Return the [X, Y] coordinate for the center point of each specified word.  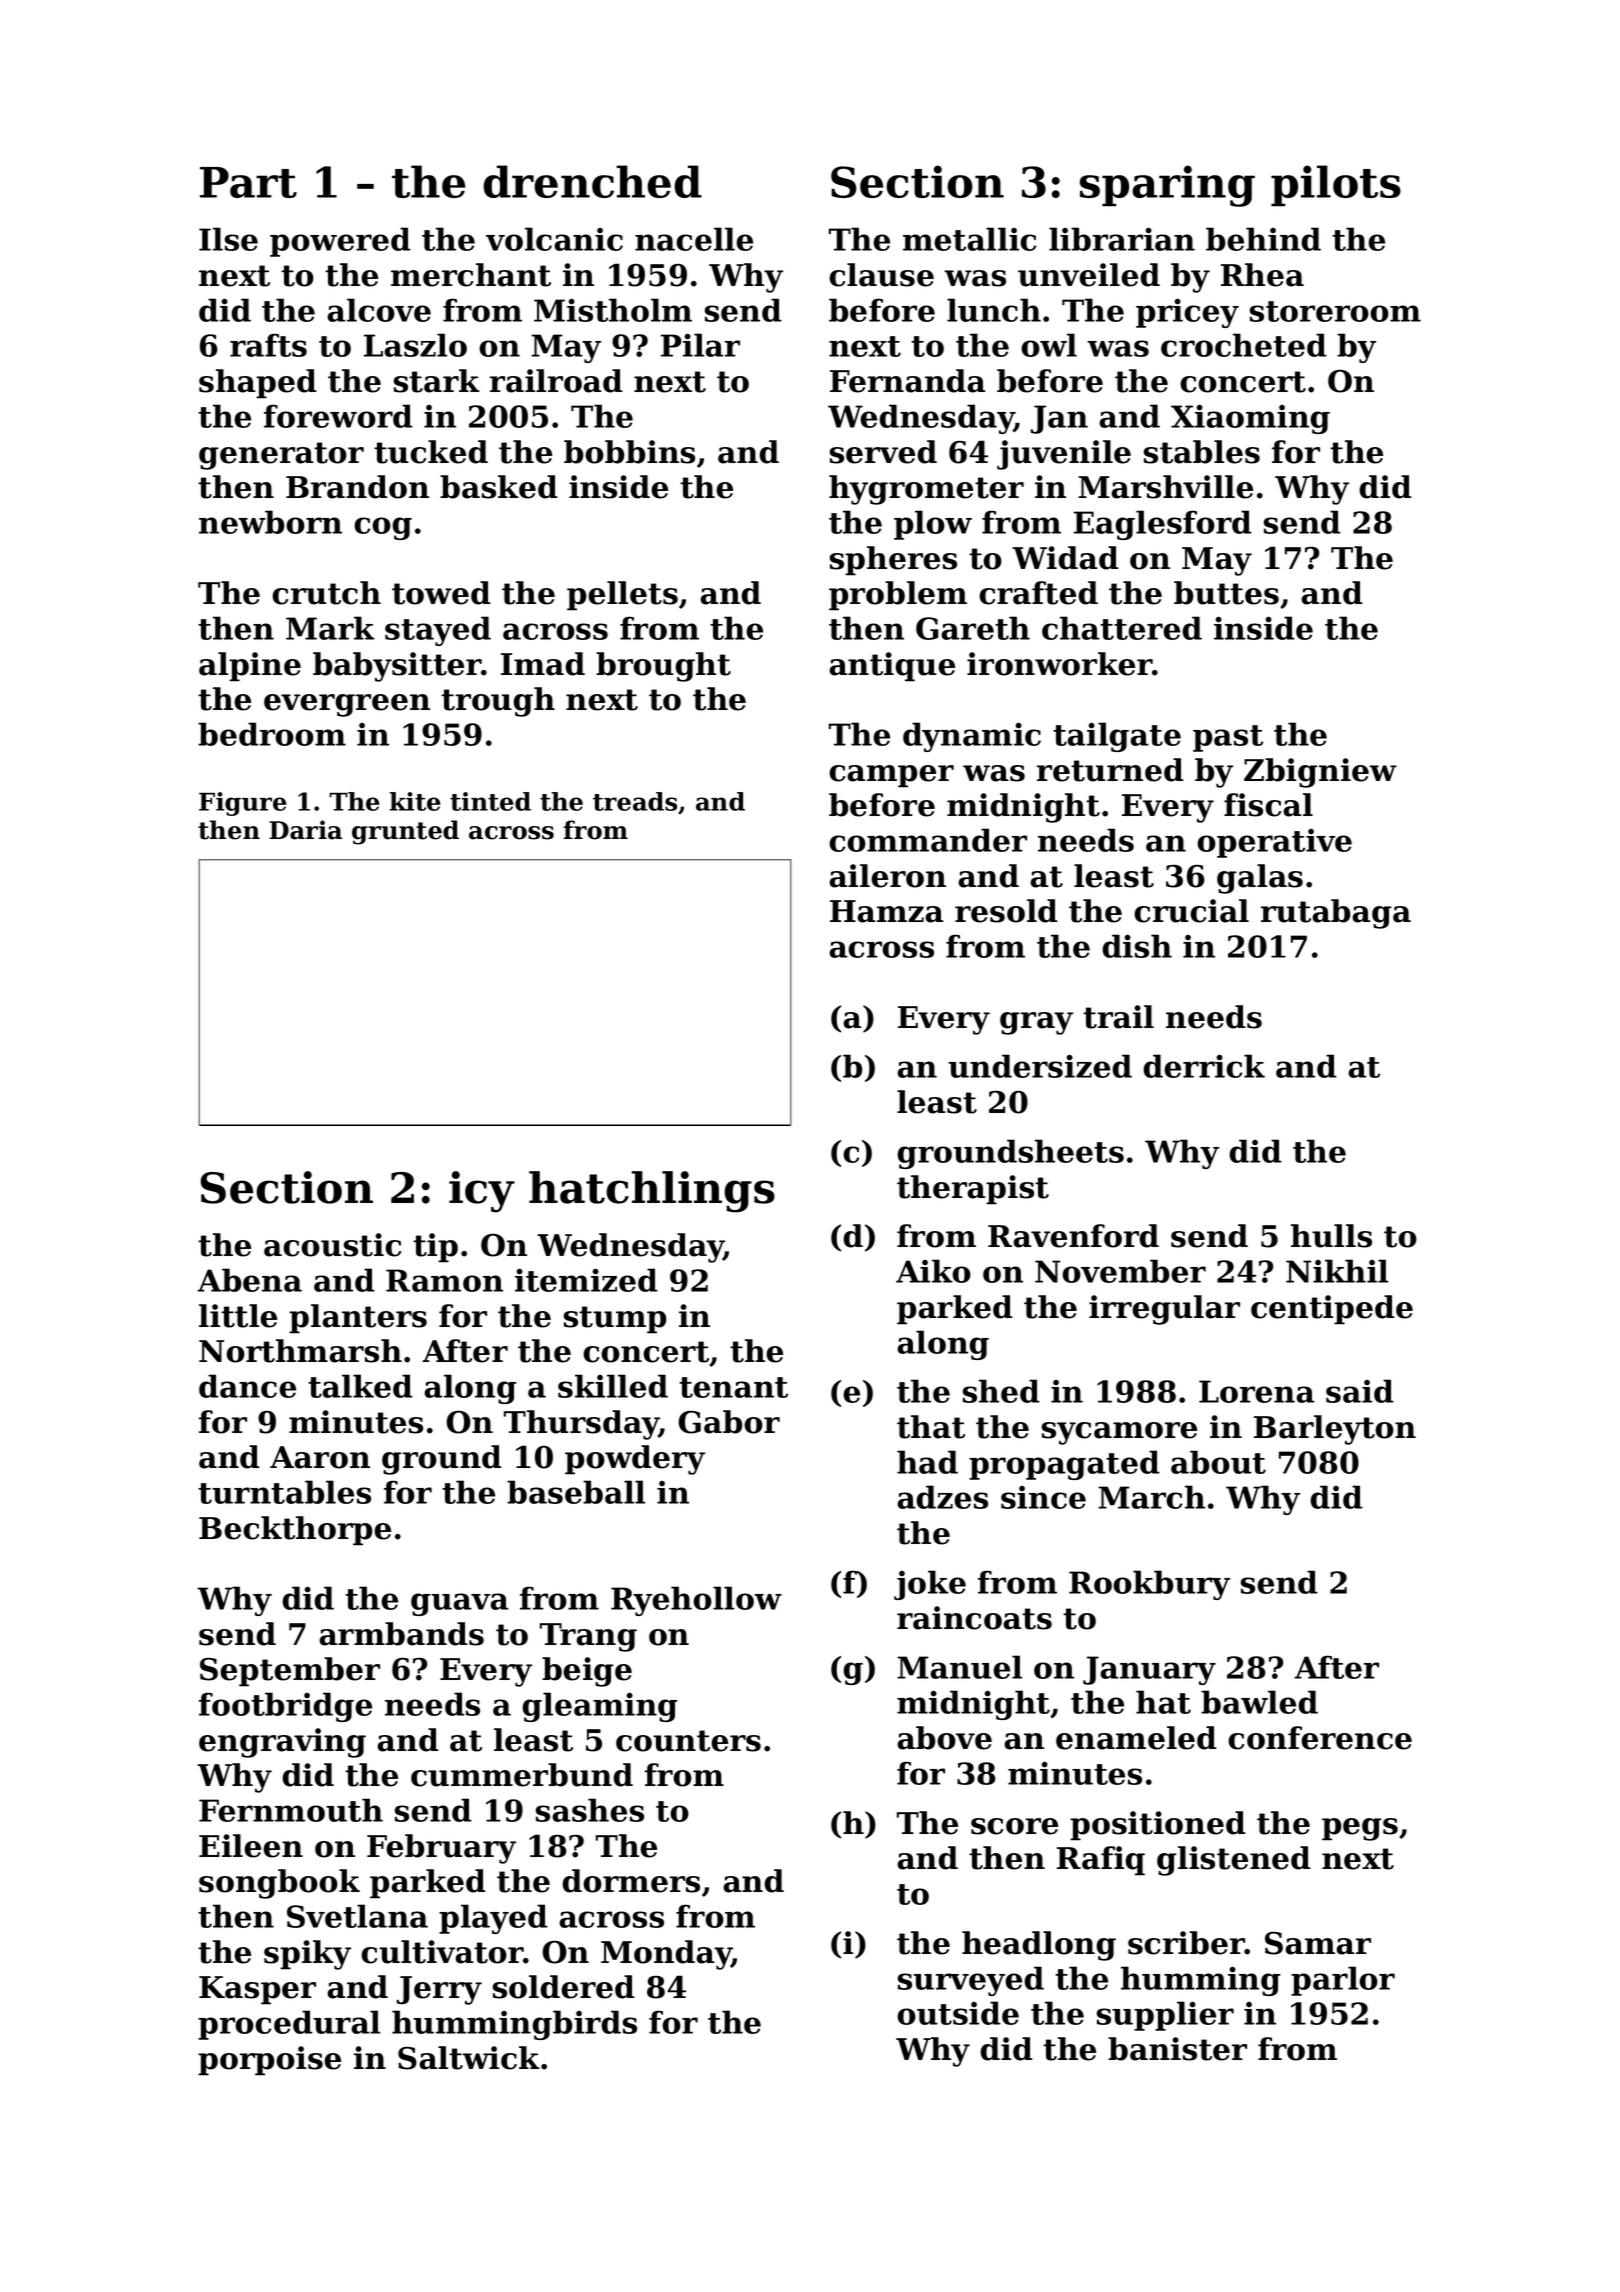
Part [248, 182]
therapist [973, 1190]
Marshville [1165, 487]
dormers [631, 1881]
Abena [249, 1280]
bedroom [272, 734]
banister [1177, 2049]
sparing [1167, 186]
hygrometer [926, 490]
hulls [1331, 1236]
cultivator [442, 1952]
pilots [1336, 186]
